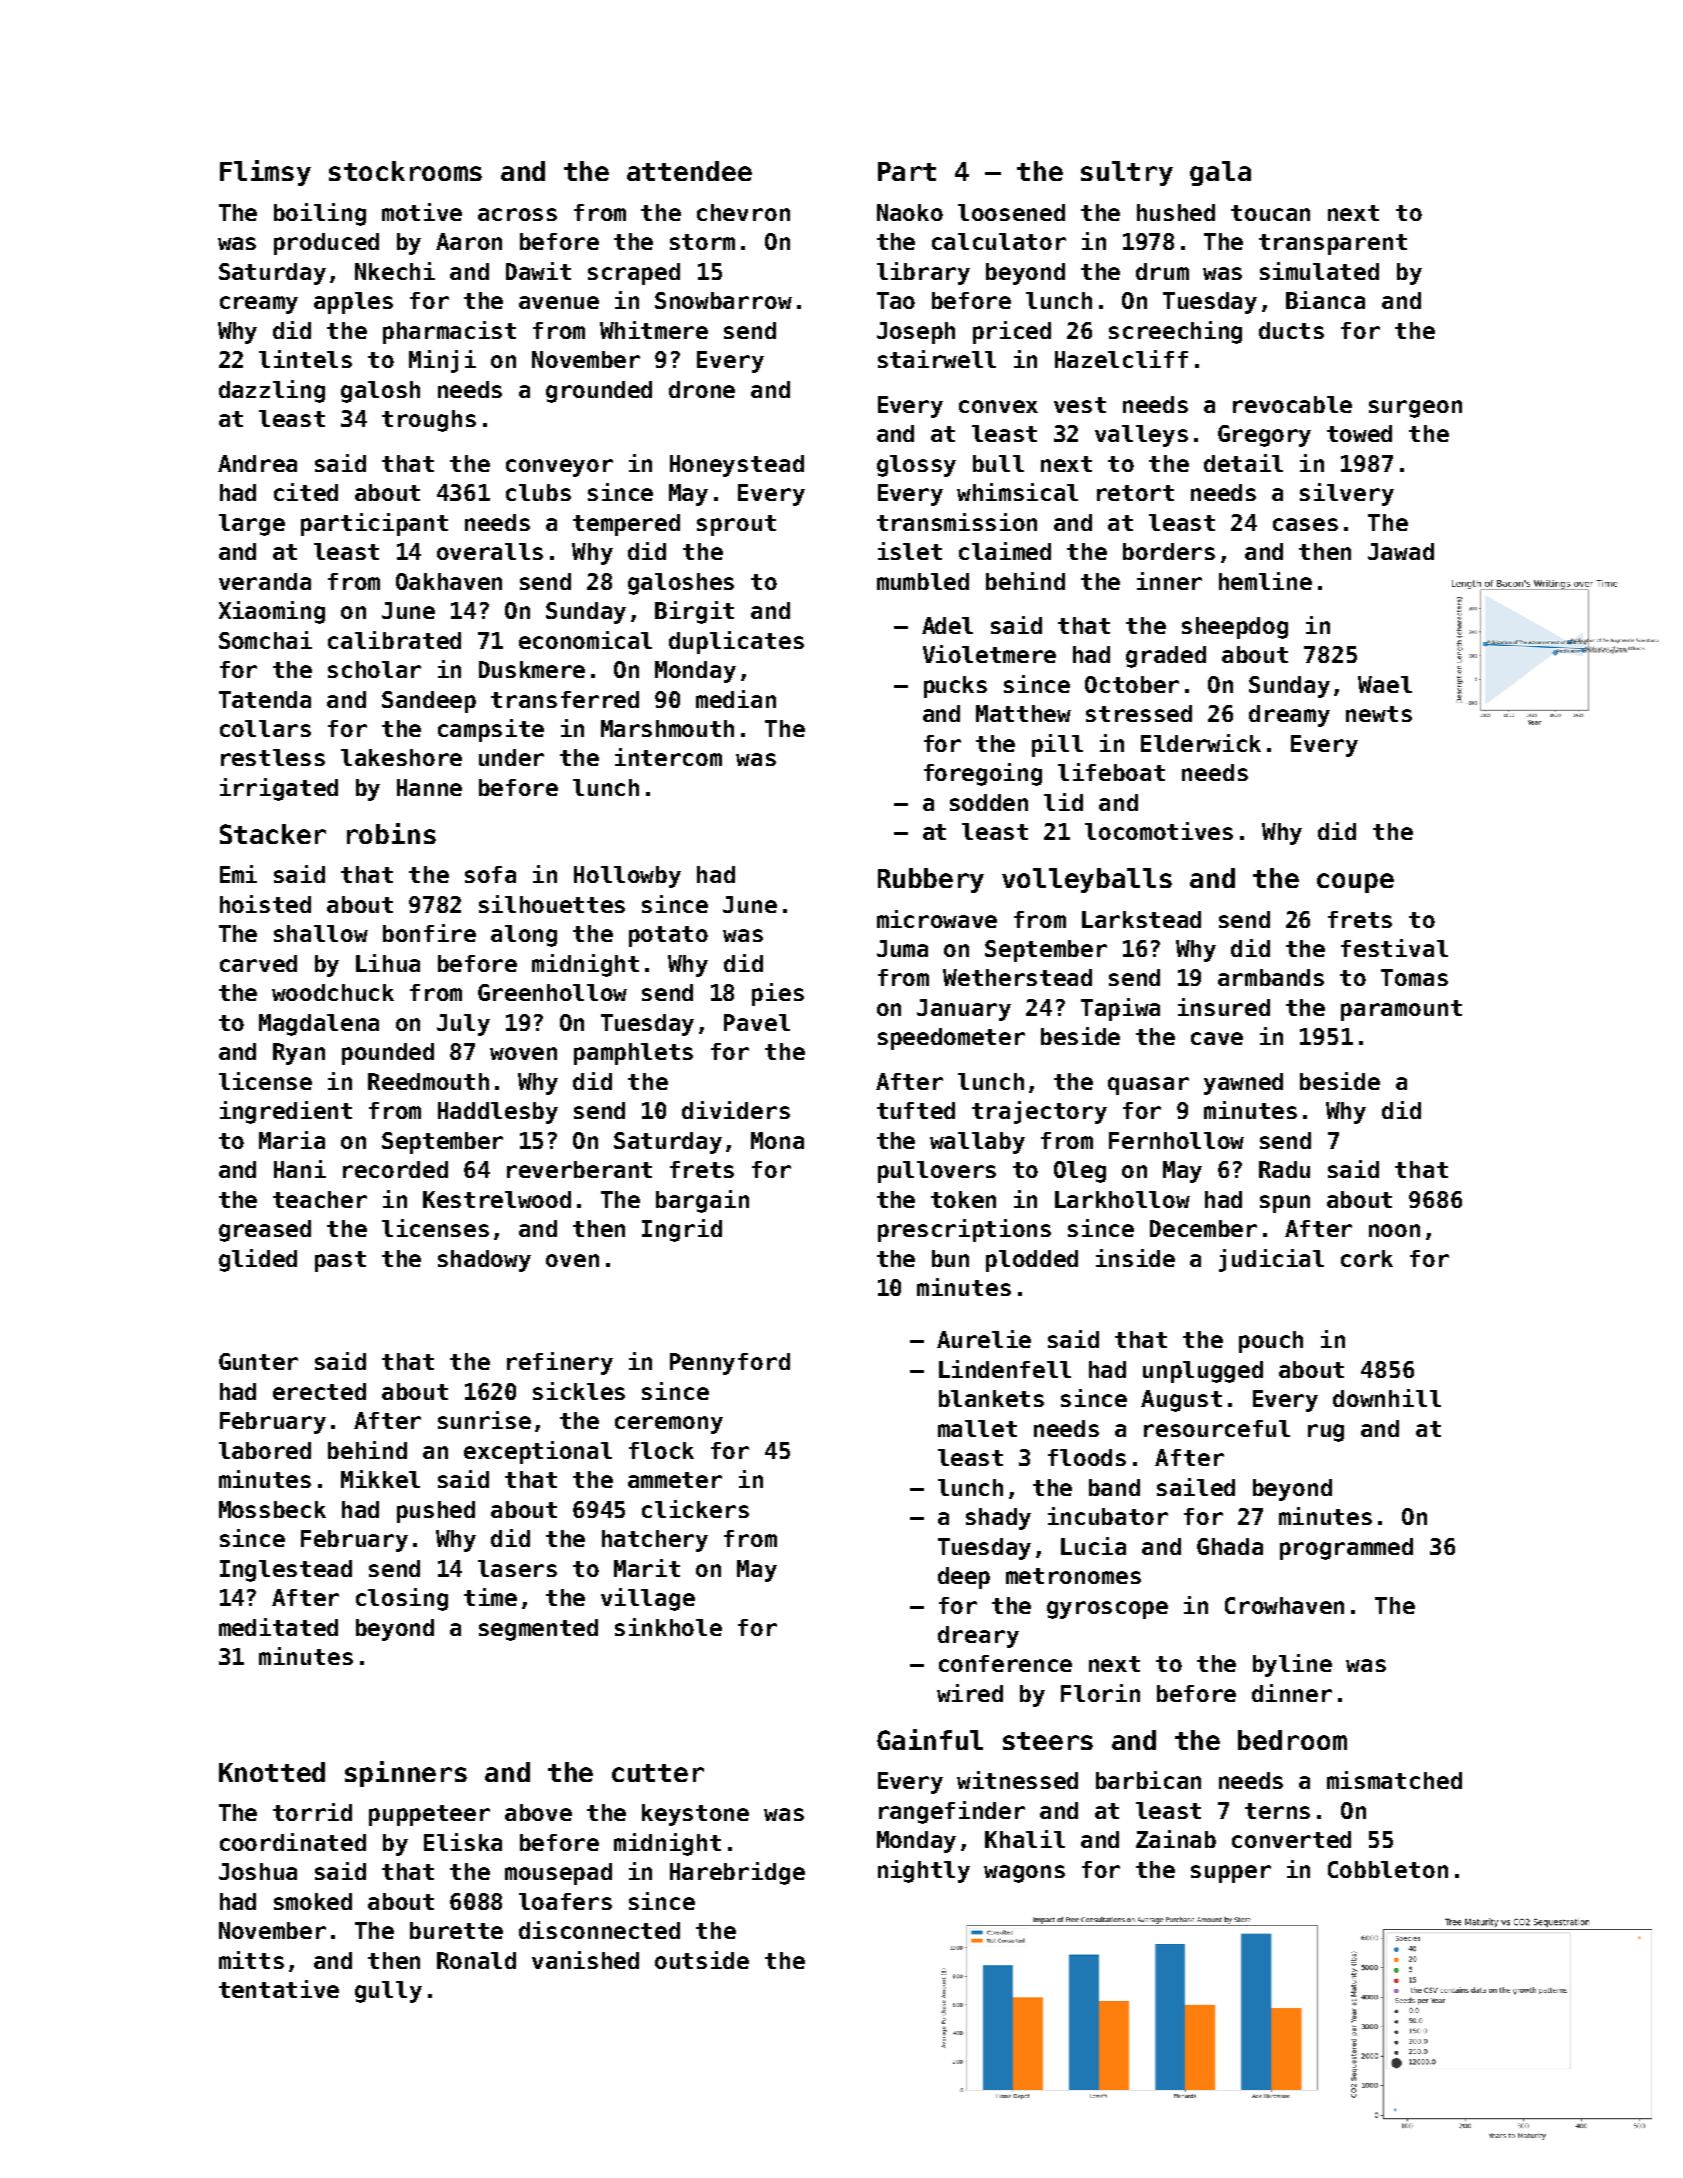  Describe the element at coordinates (1291, 330) in the document. I see `ducts` at that location.
